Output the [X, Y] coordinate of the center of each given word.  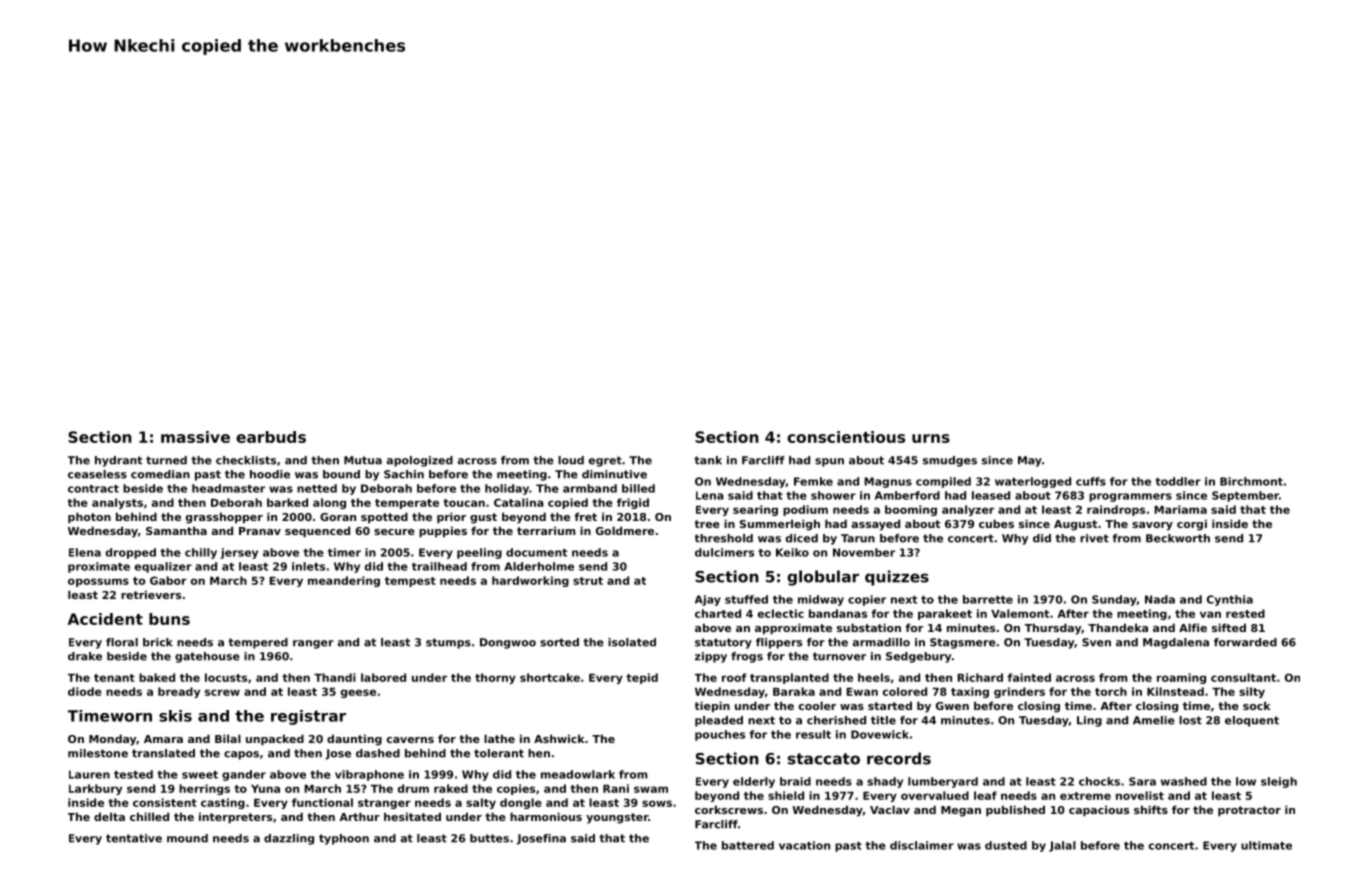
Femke [813, 481]
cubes [996, 523]
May [1030, 461]
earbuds [271, 437]
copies [516, 789]
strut [588, 581]
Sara [1142, 781]
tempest [410, 582]
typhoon [344, 839]
